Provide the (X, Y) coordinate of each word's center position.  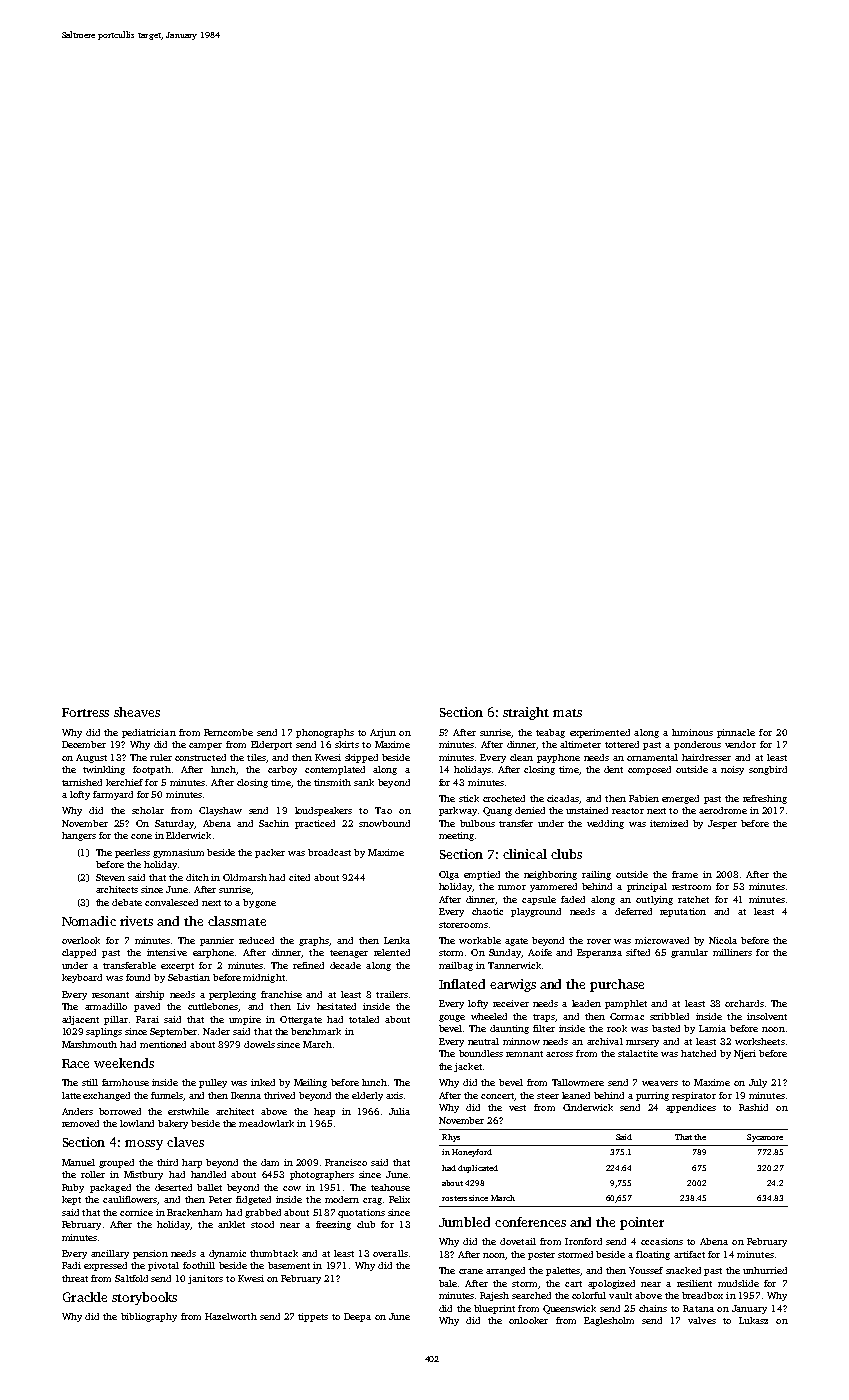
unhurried (765, 1270)
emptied (482, 875)
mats (567, 713)
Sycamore (765, 1138)
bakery (173, 1124)
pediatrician (149, 733)
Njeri (745, 1054)
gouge (452, 1018)
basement (289, 1265)
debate (127, 902)
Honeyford (472, 1153)
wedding (605, 824)
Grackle (85, 1297)
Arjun (383, 733)
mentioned (163, 1044)
